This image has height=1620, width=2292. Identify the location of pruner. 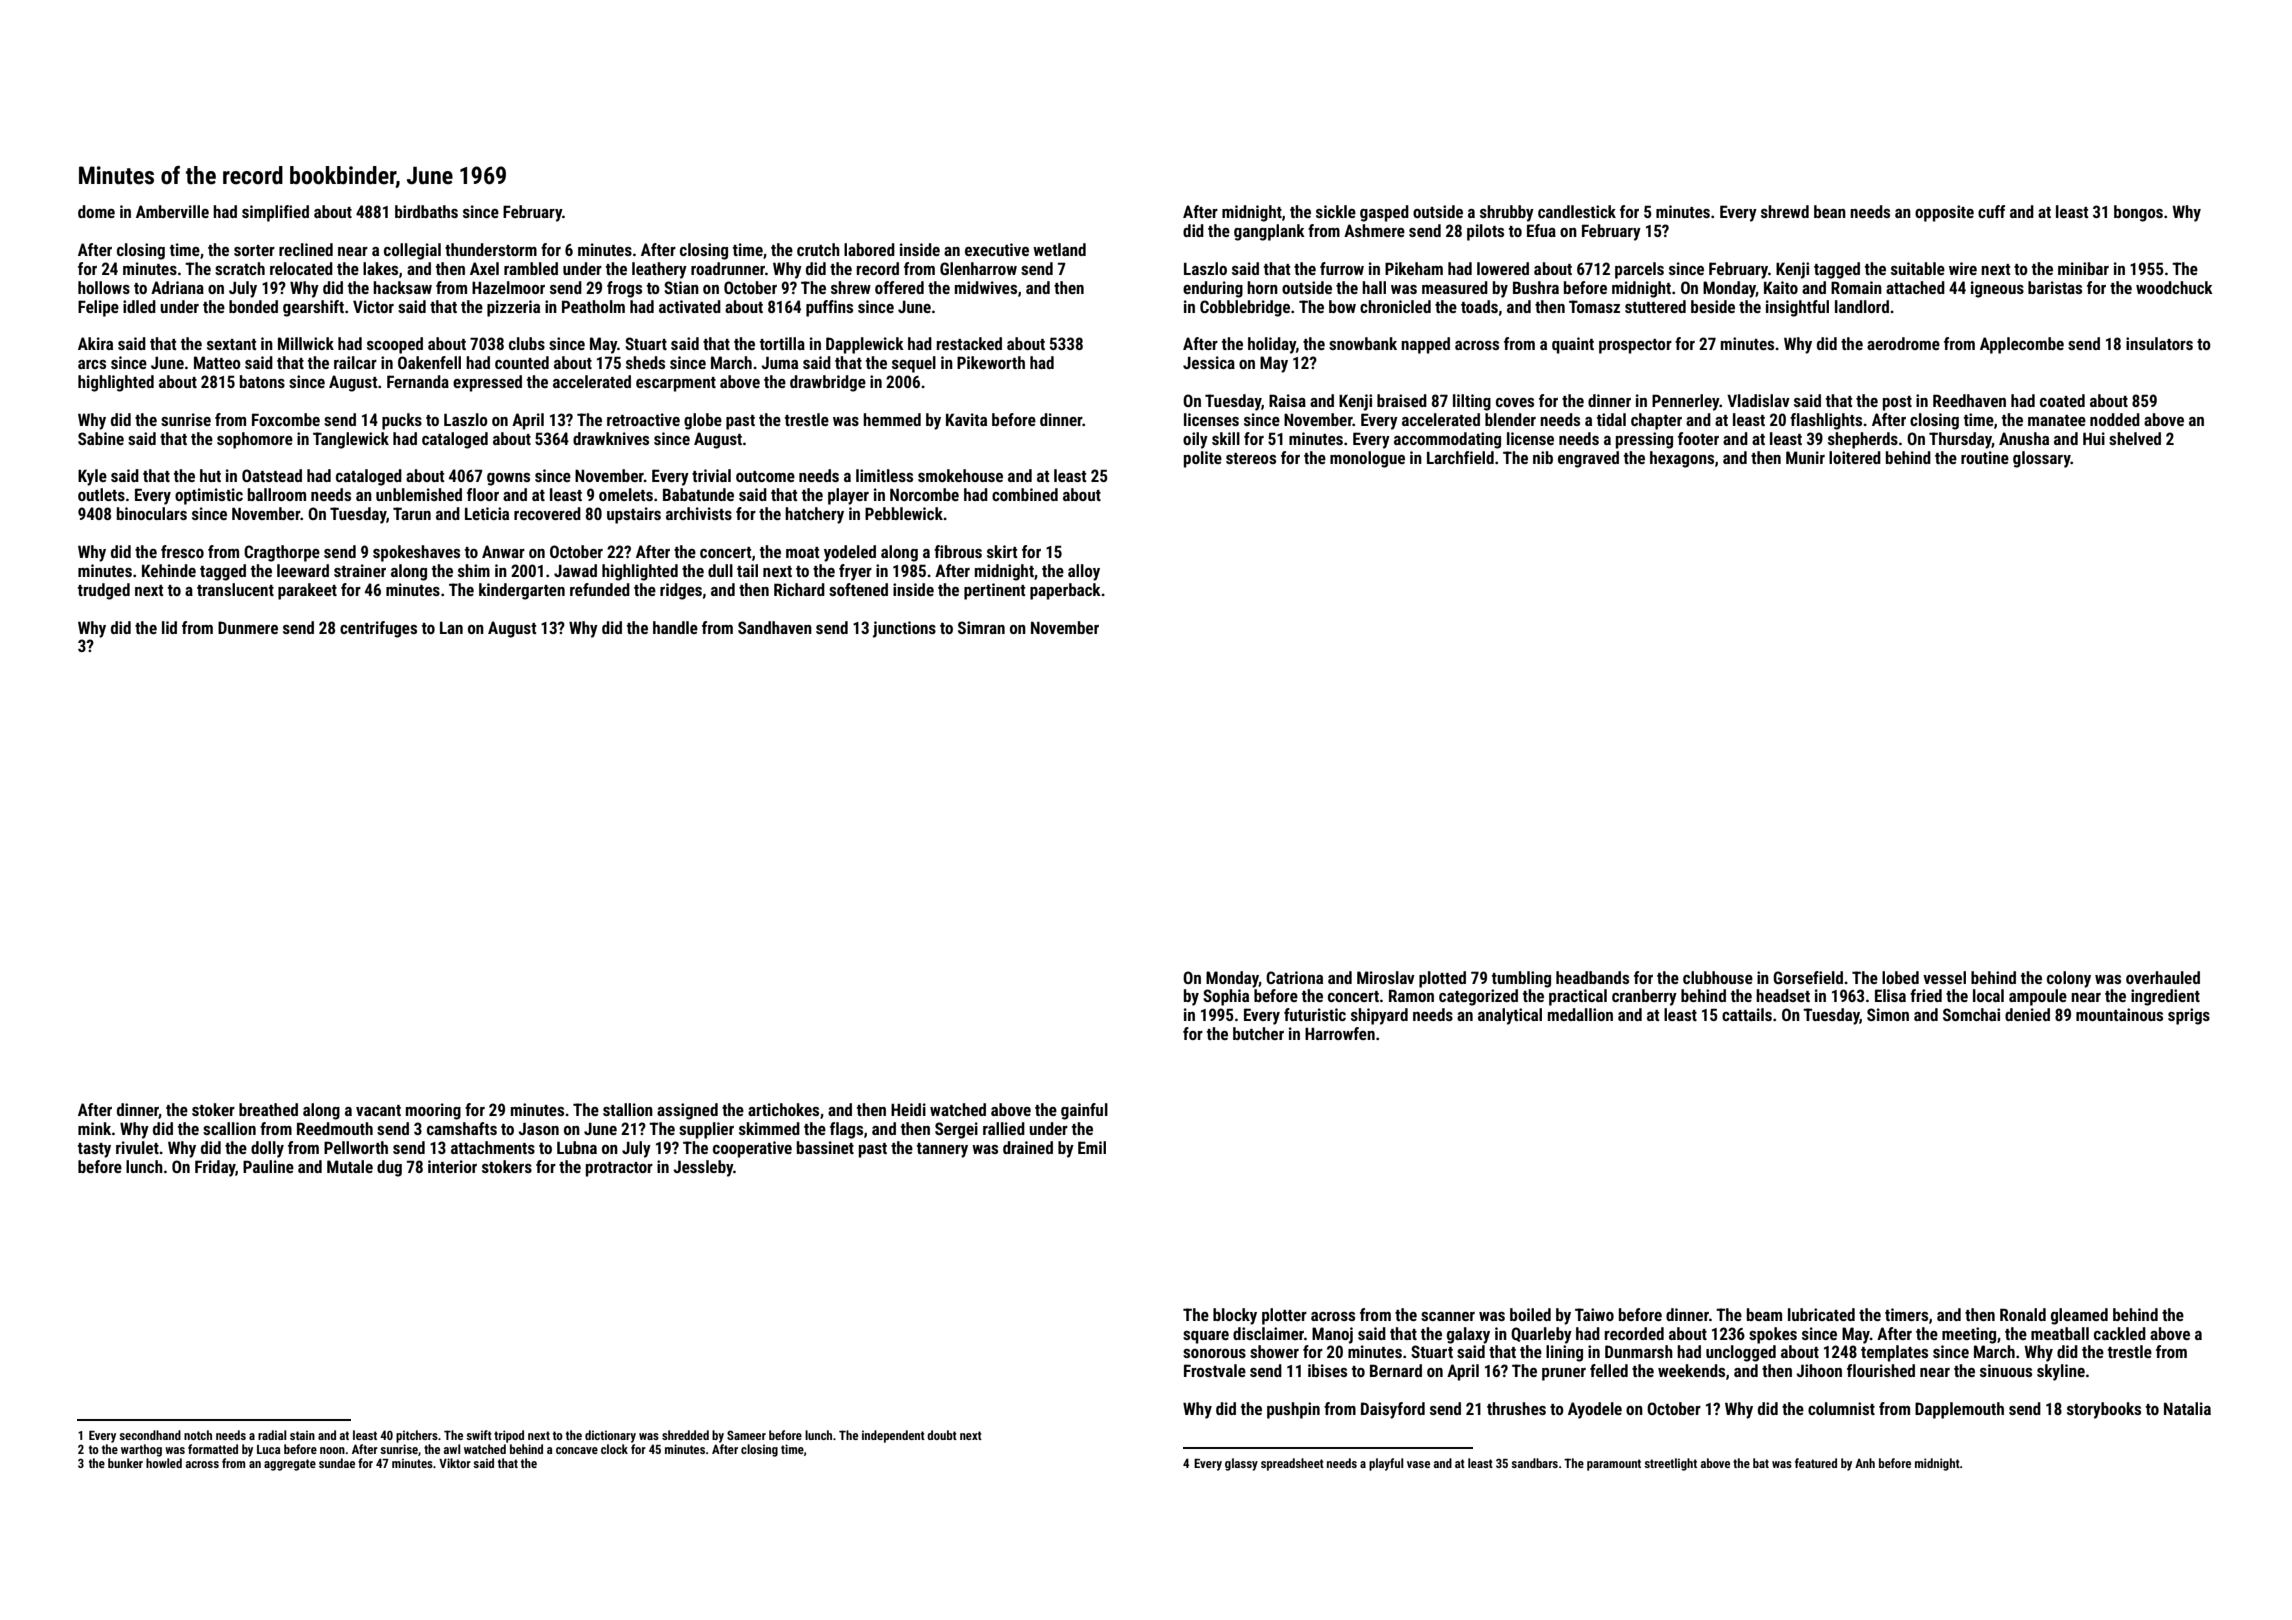
(1564, 1374).
